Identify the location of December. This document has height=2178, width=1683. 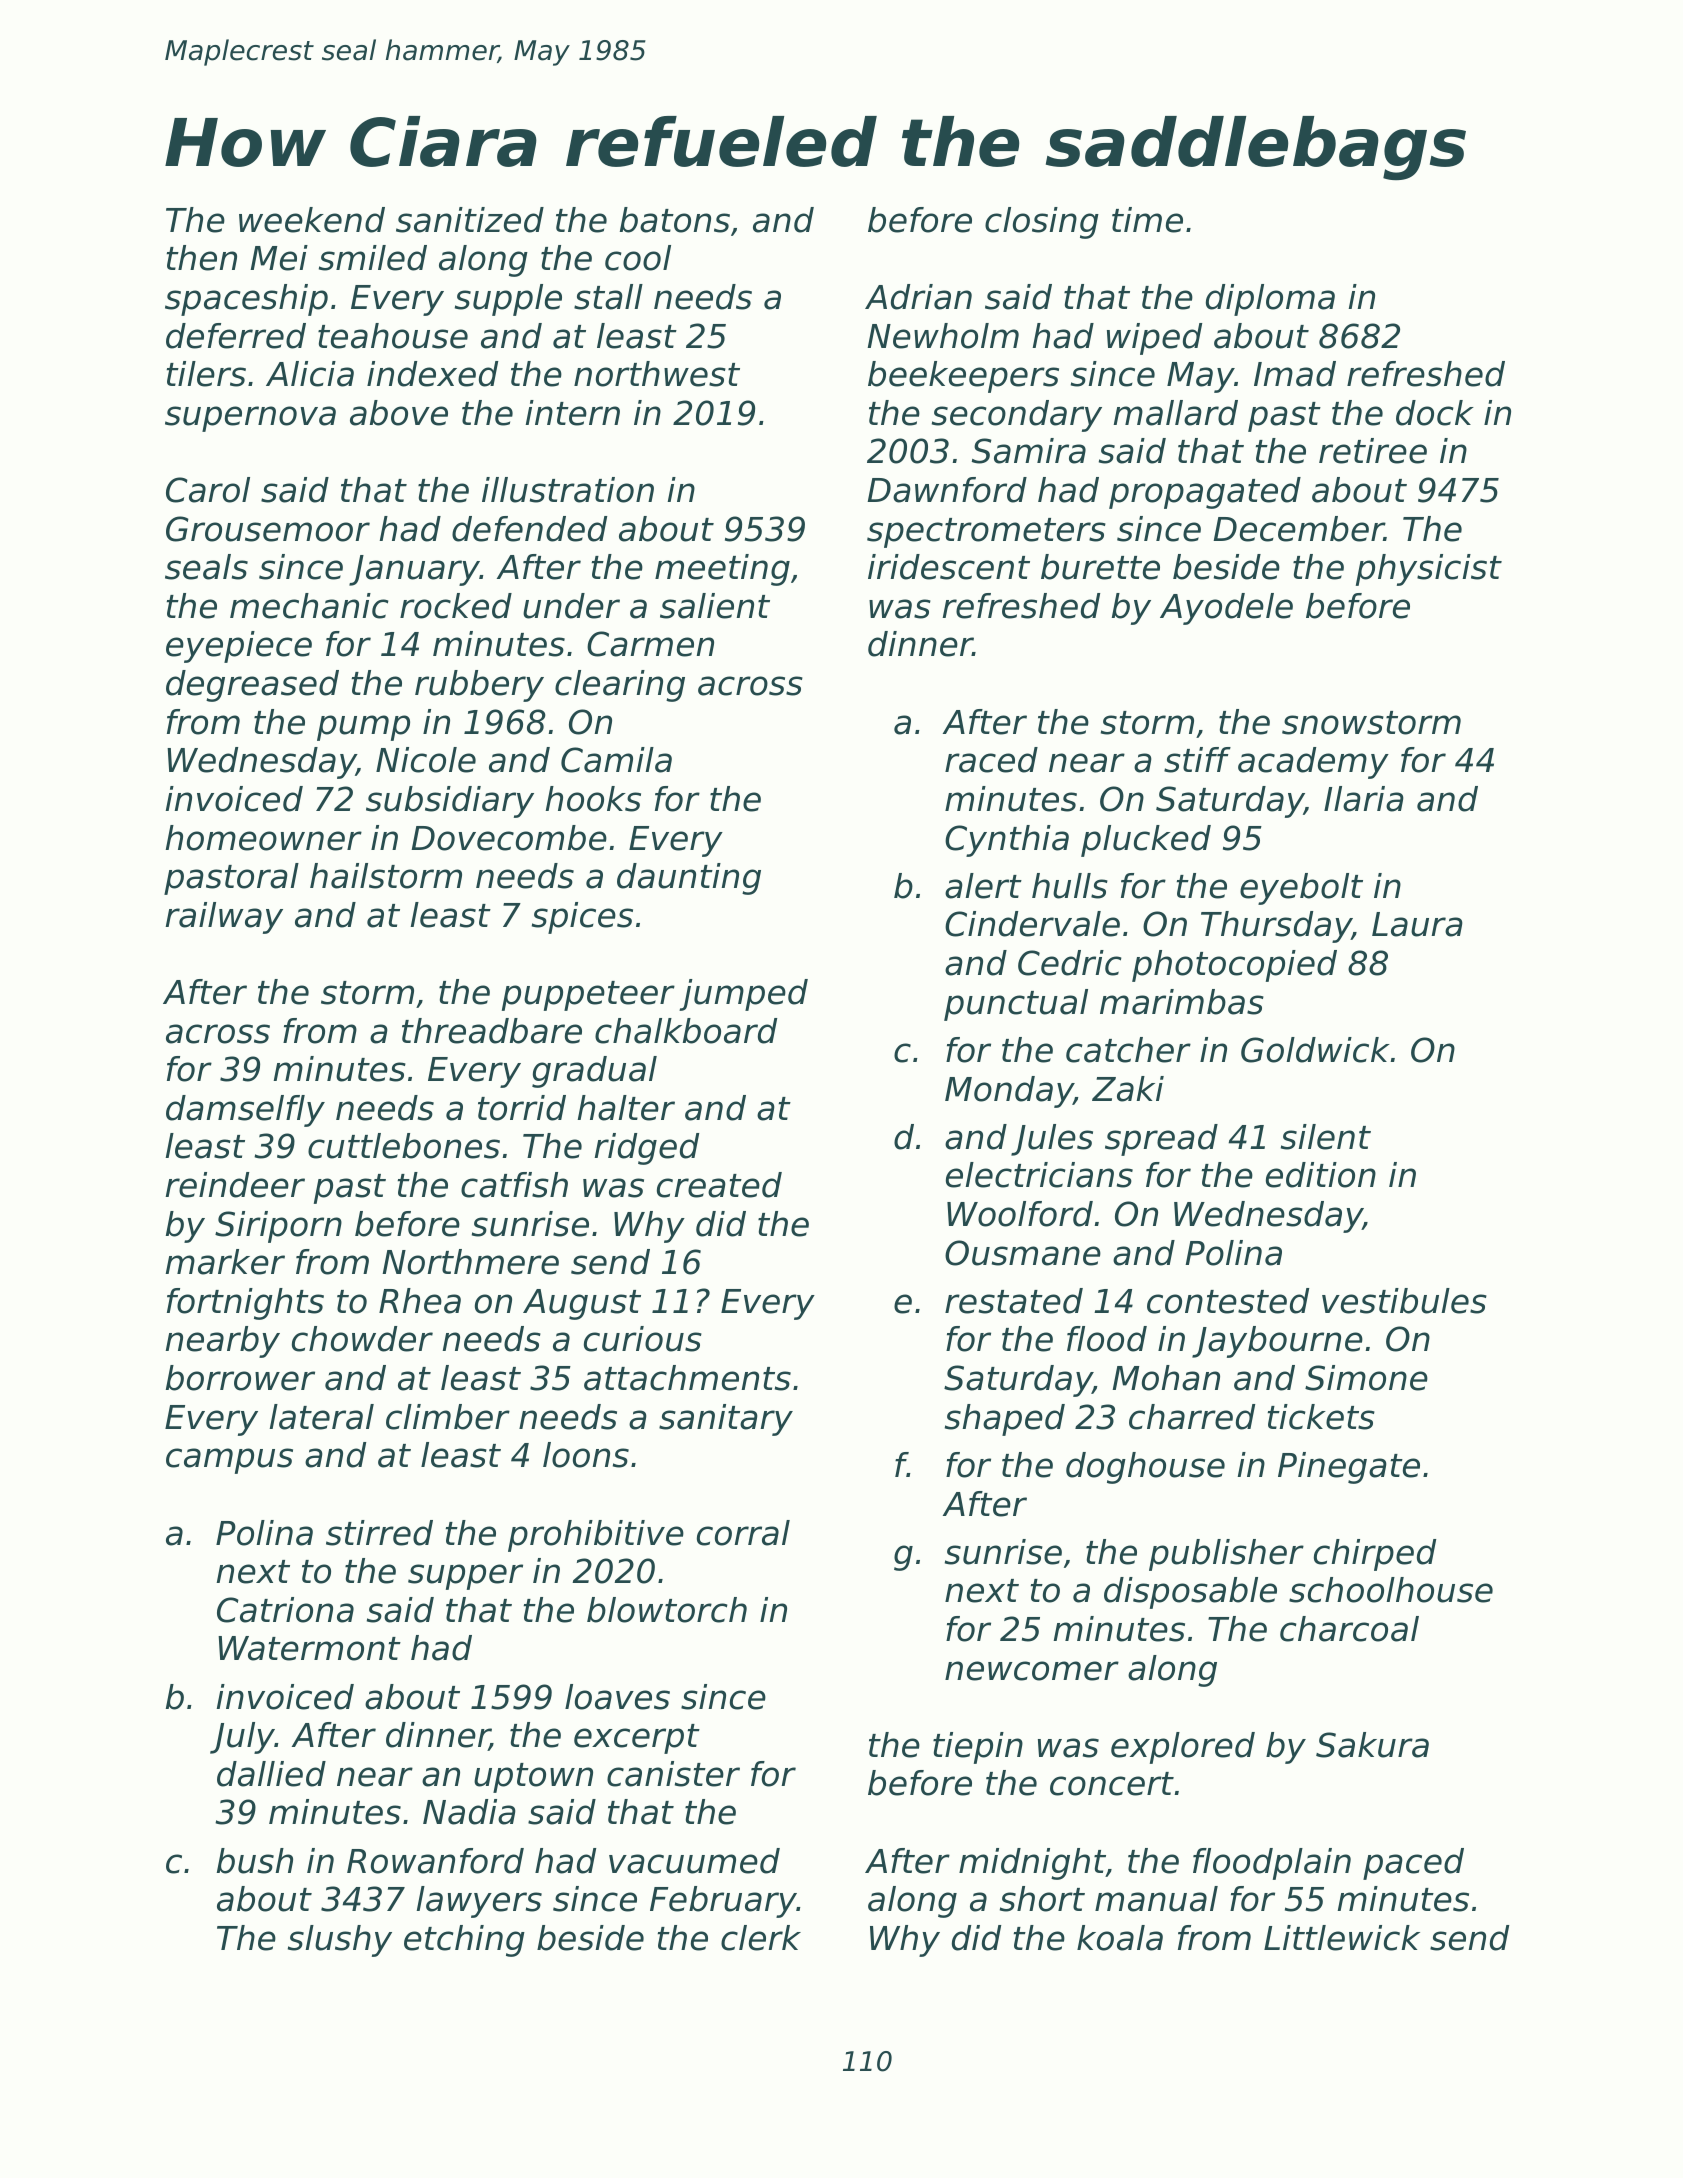
(1298, 529).
